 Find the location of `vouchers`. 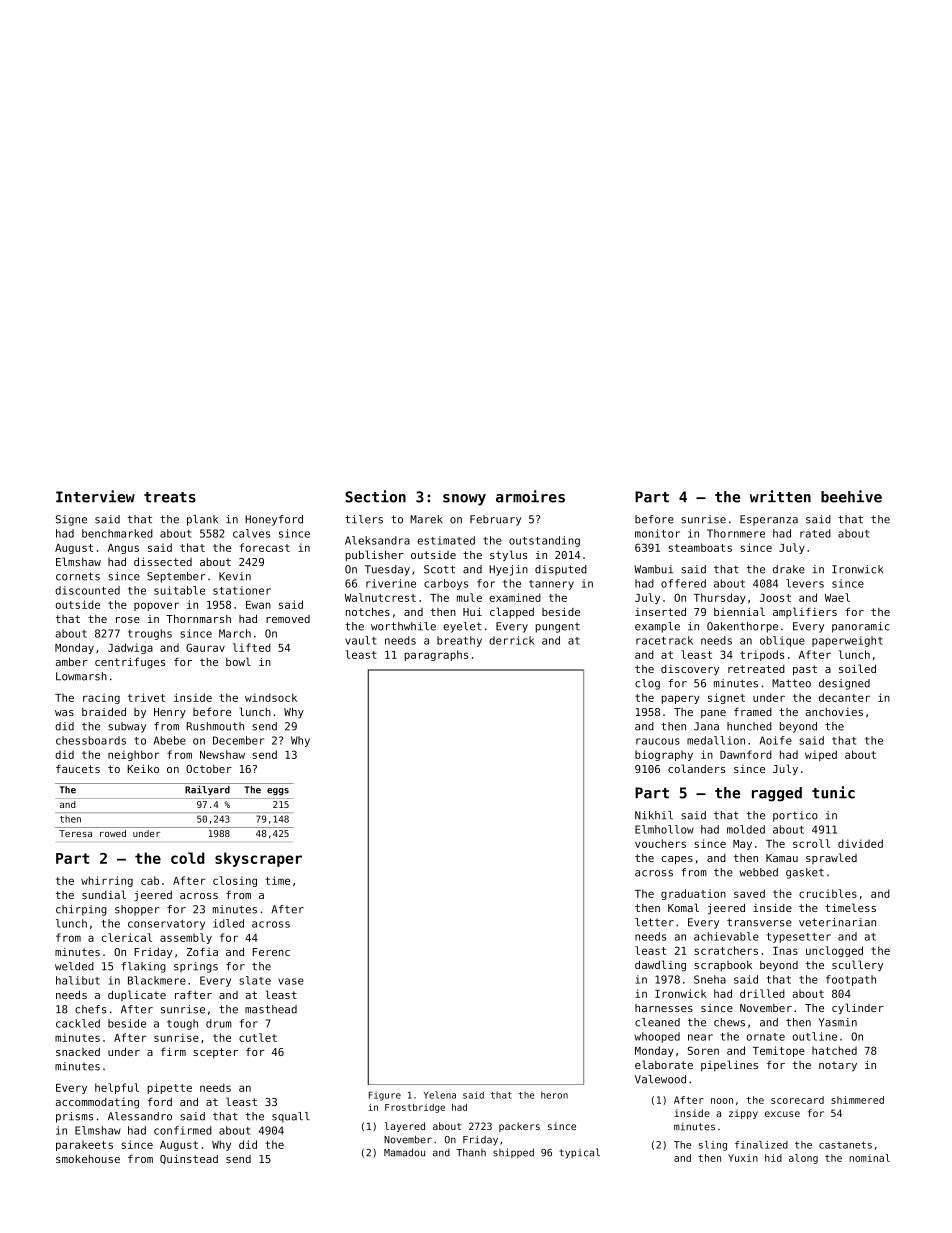

vouchers is located at coordinates (660, 843).
